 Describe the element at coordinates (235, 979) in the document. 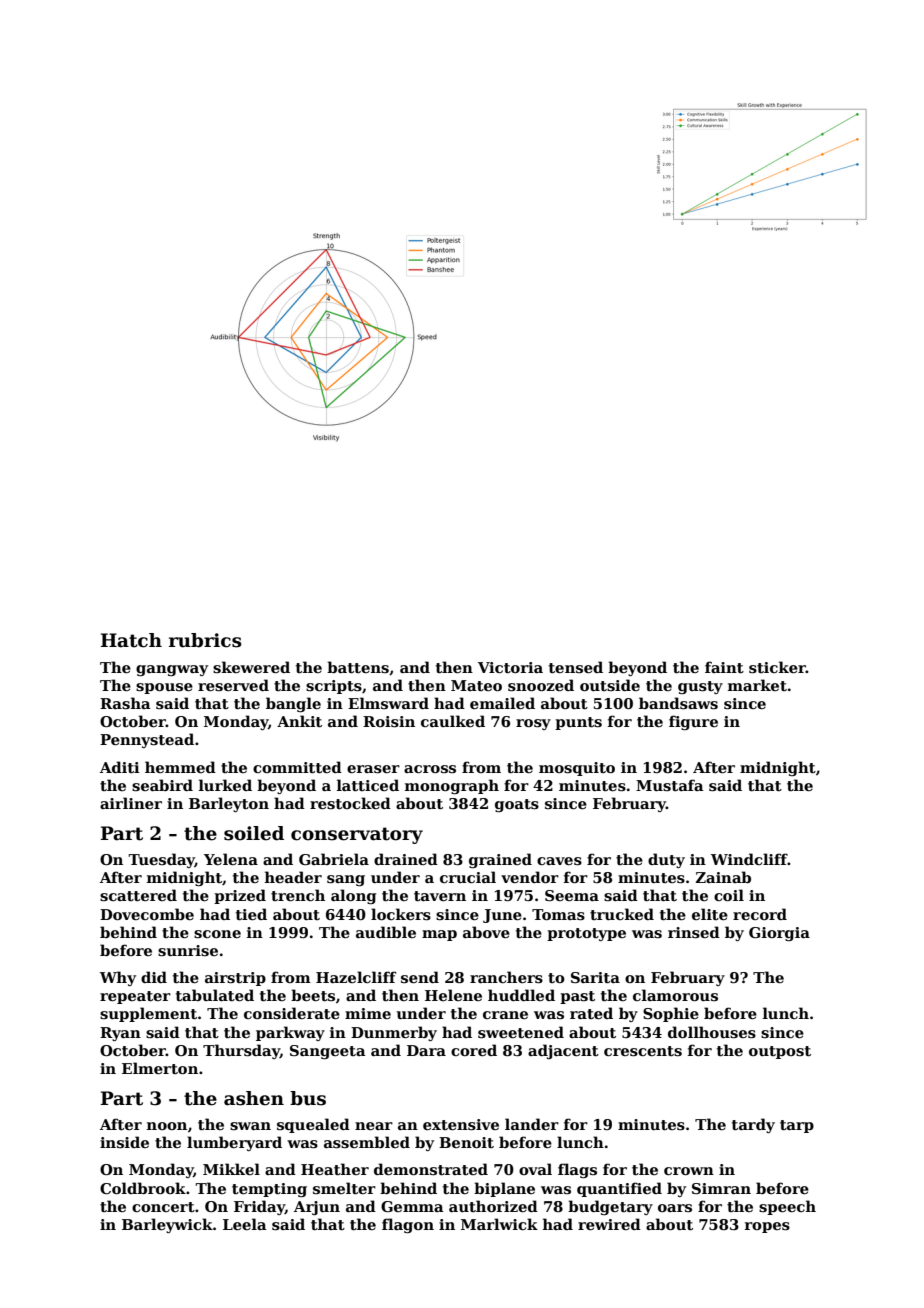

I see `airstrip` at that location.
